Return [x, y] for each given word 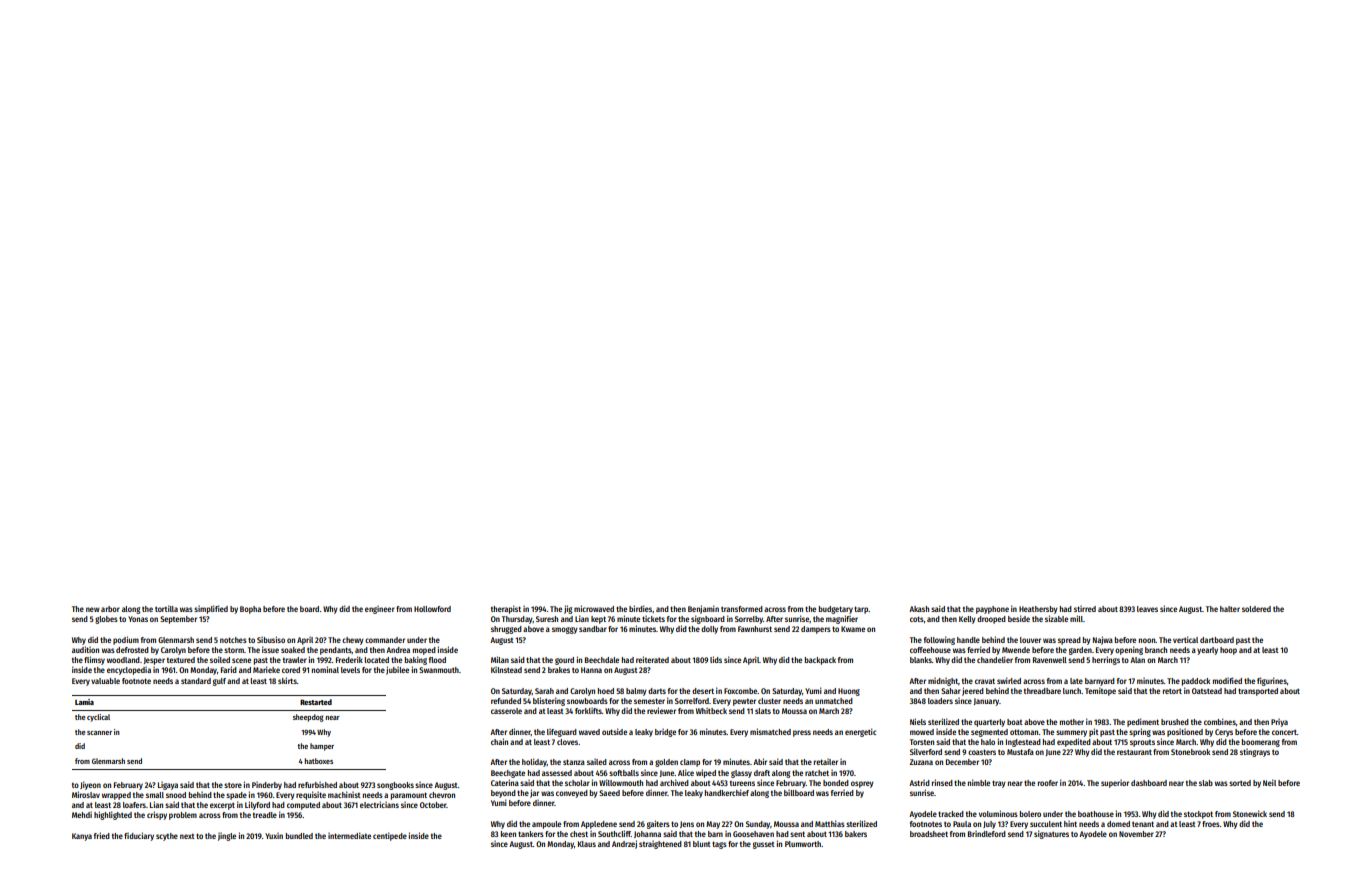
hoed [606, 691]
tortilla [166, 608]
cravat [985, 681]
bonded [836, 783]
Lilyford [257, 805]
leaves [1147, 609]
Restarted [316, 702]
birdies [641, 609]
